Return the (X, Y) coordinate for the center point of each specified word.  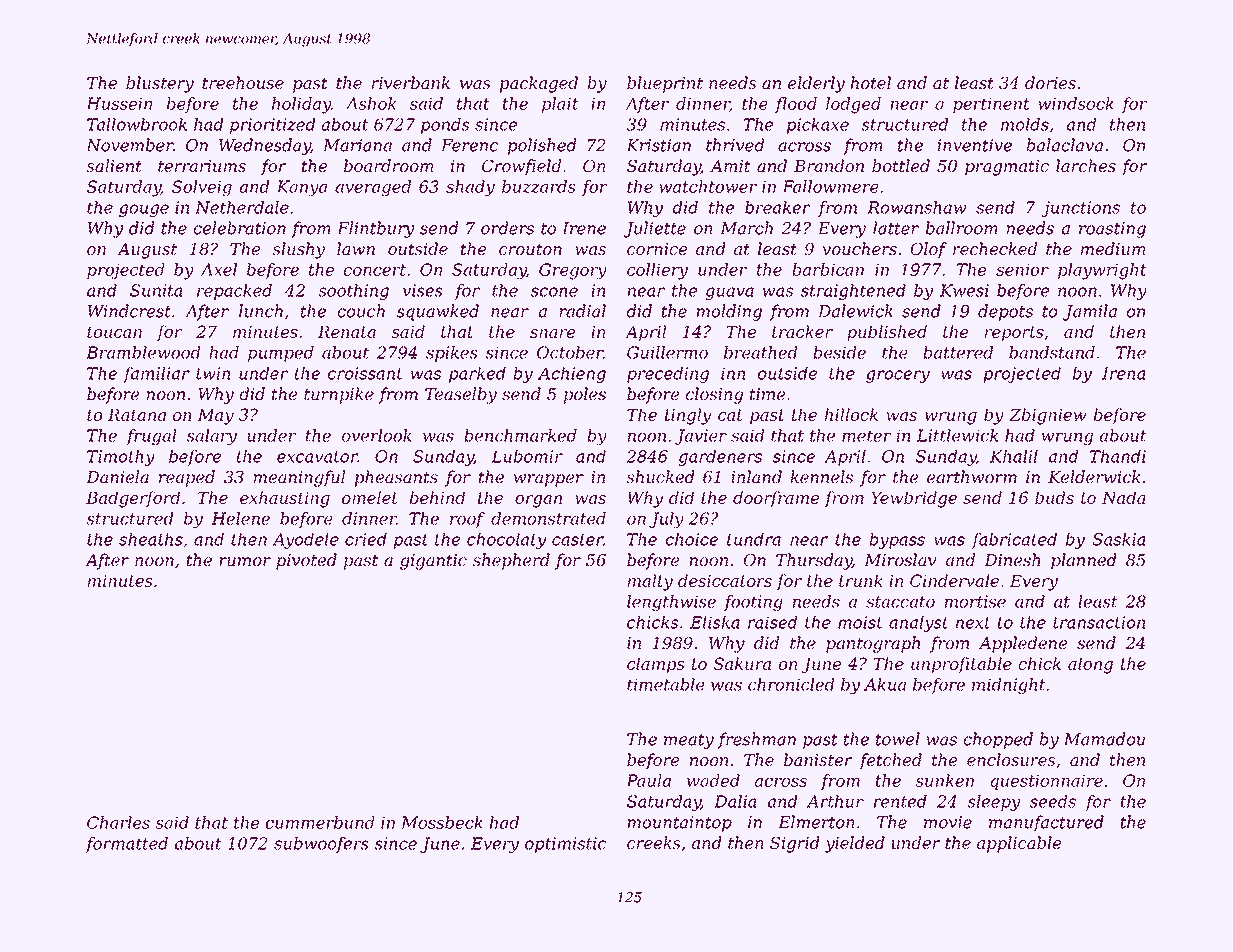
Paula (649, 780)
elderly (816, 84)
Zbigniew (1047, 416)
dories (1050, 82)
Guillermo (667, 352)
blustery (160, 84)
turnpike (339, 395)
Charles (118, 822)
